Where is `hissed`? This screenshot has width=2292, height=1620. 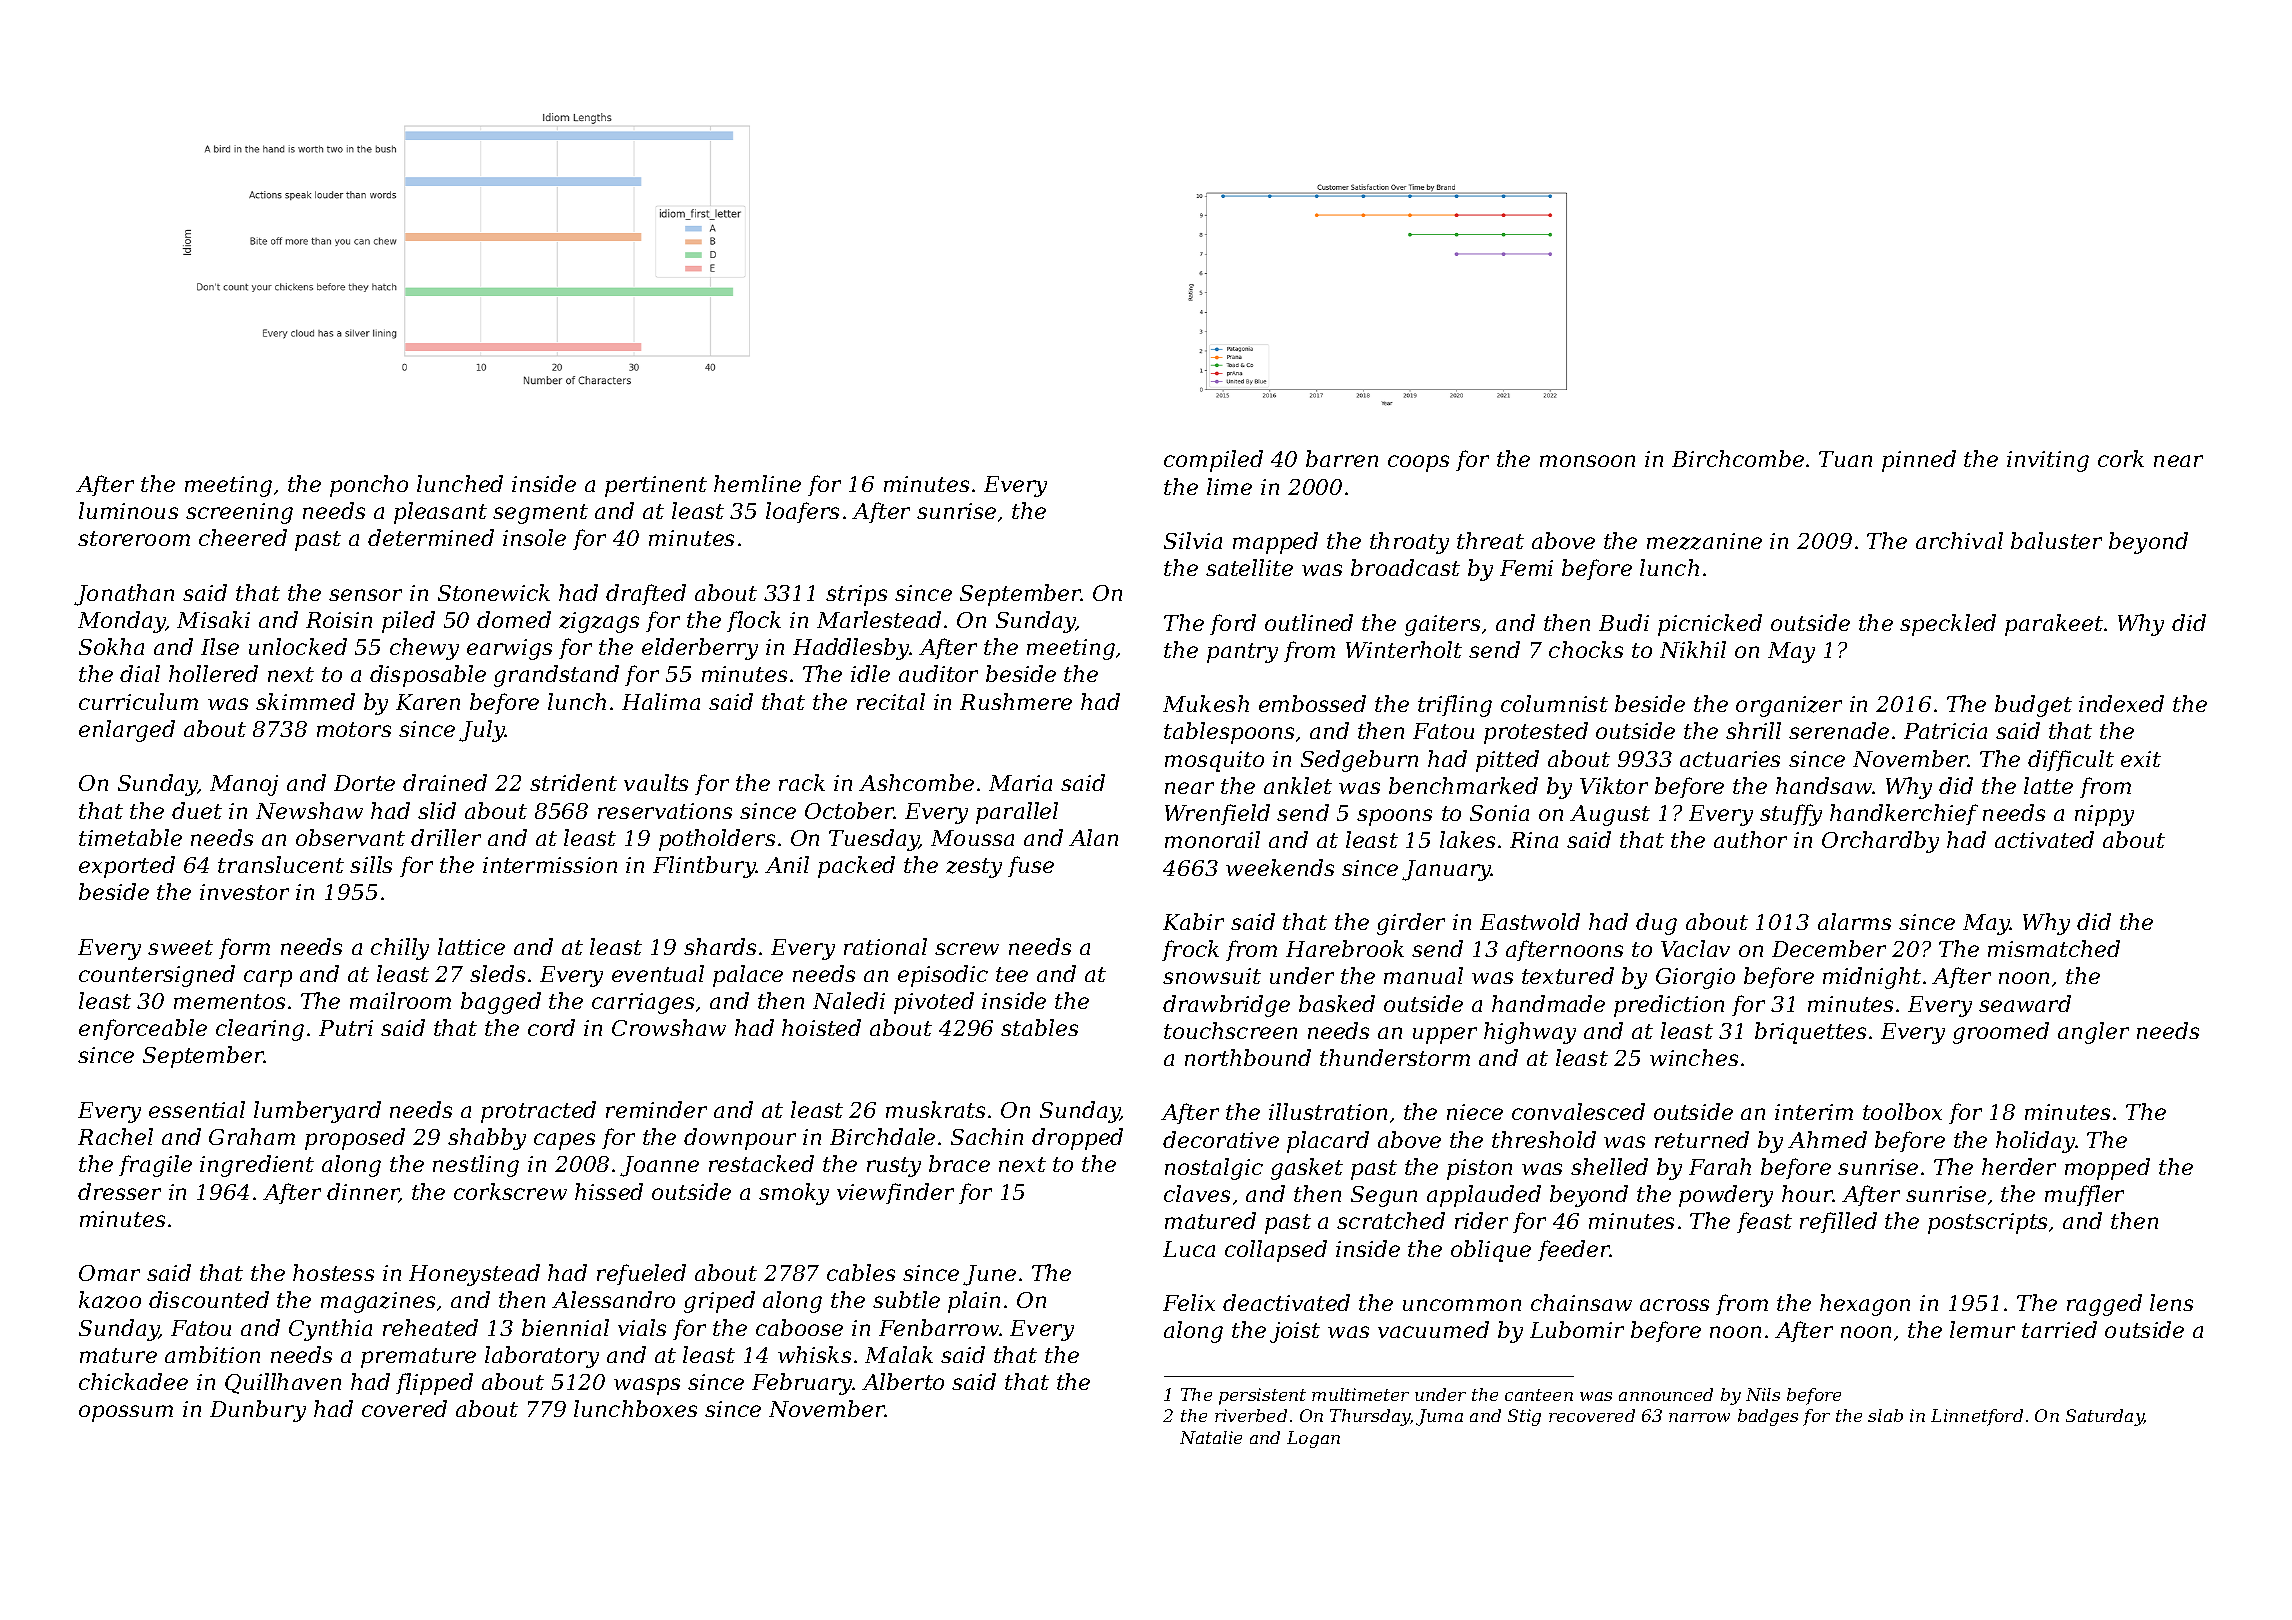
hissed is located at coordinates (609, 1191).
